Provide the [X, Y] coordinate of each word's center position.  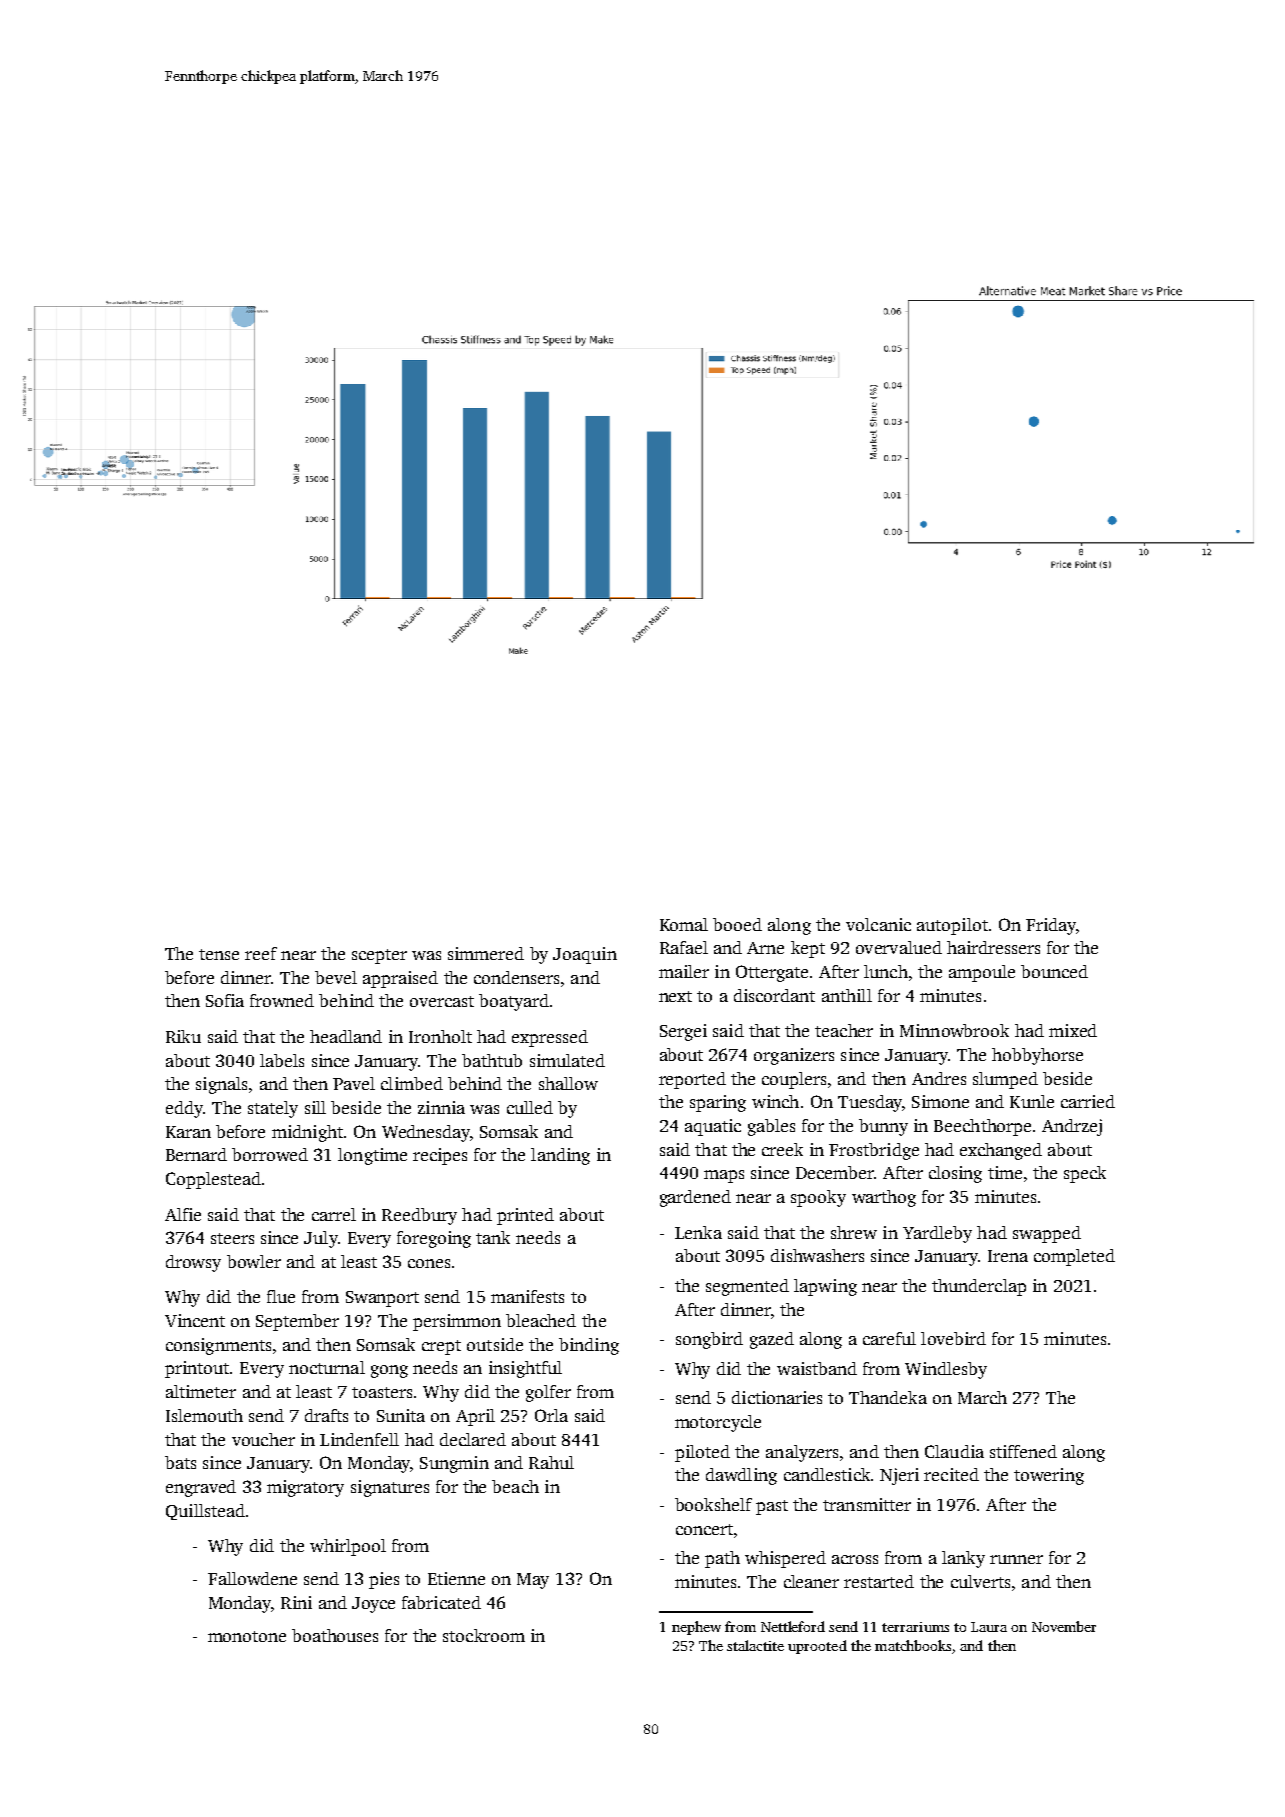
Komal [684, 924]
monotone [247, 1636]
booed [737, 924]
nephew [696, 1628]
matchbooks [913, 1645]
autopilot [952, 926]
